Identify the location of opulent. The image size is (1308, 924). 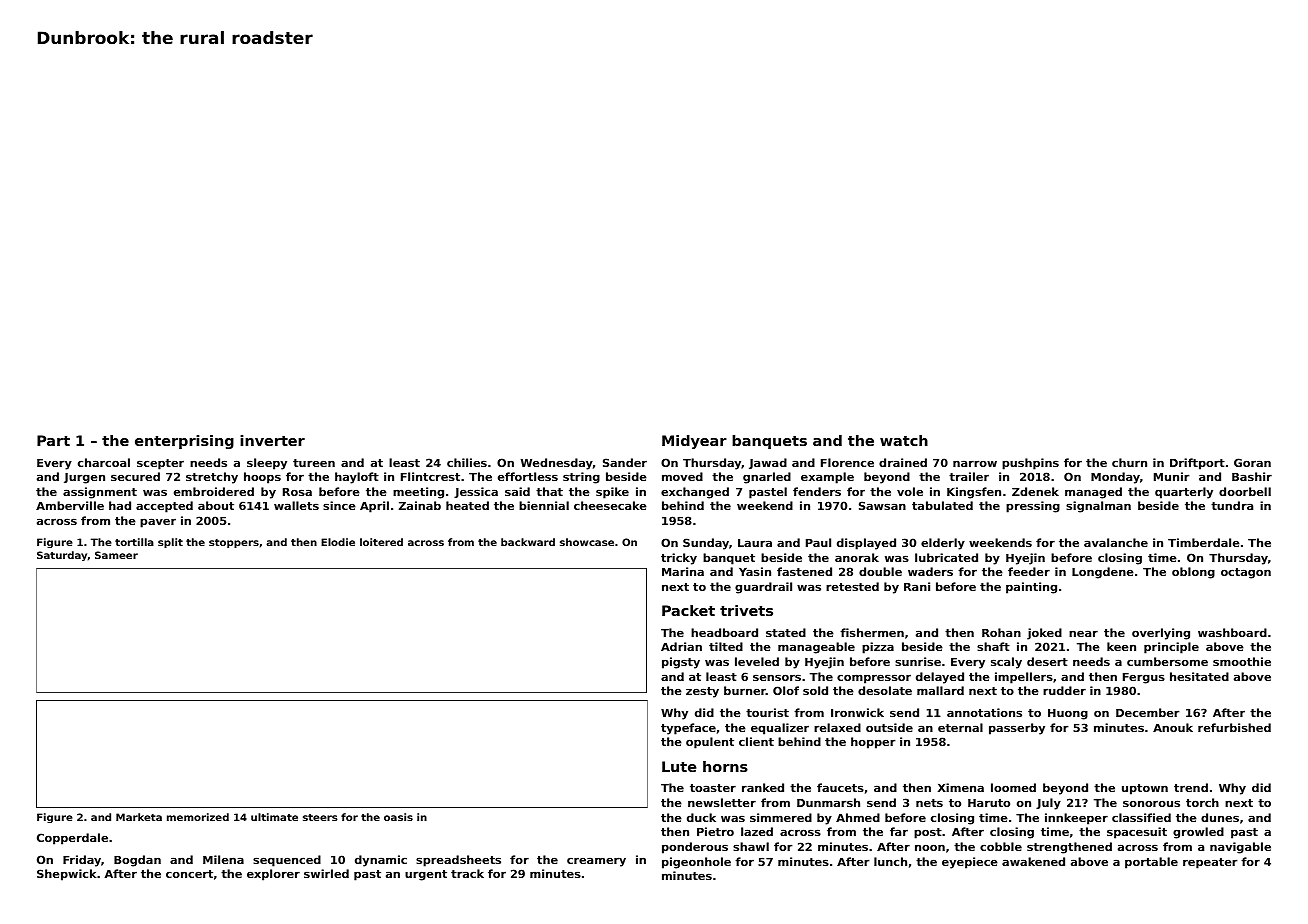
(710, 743).
